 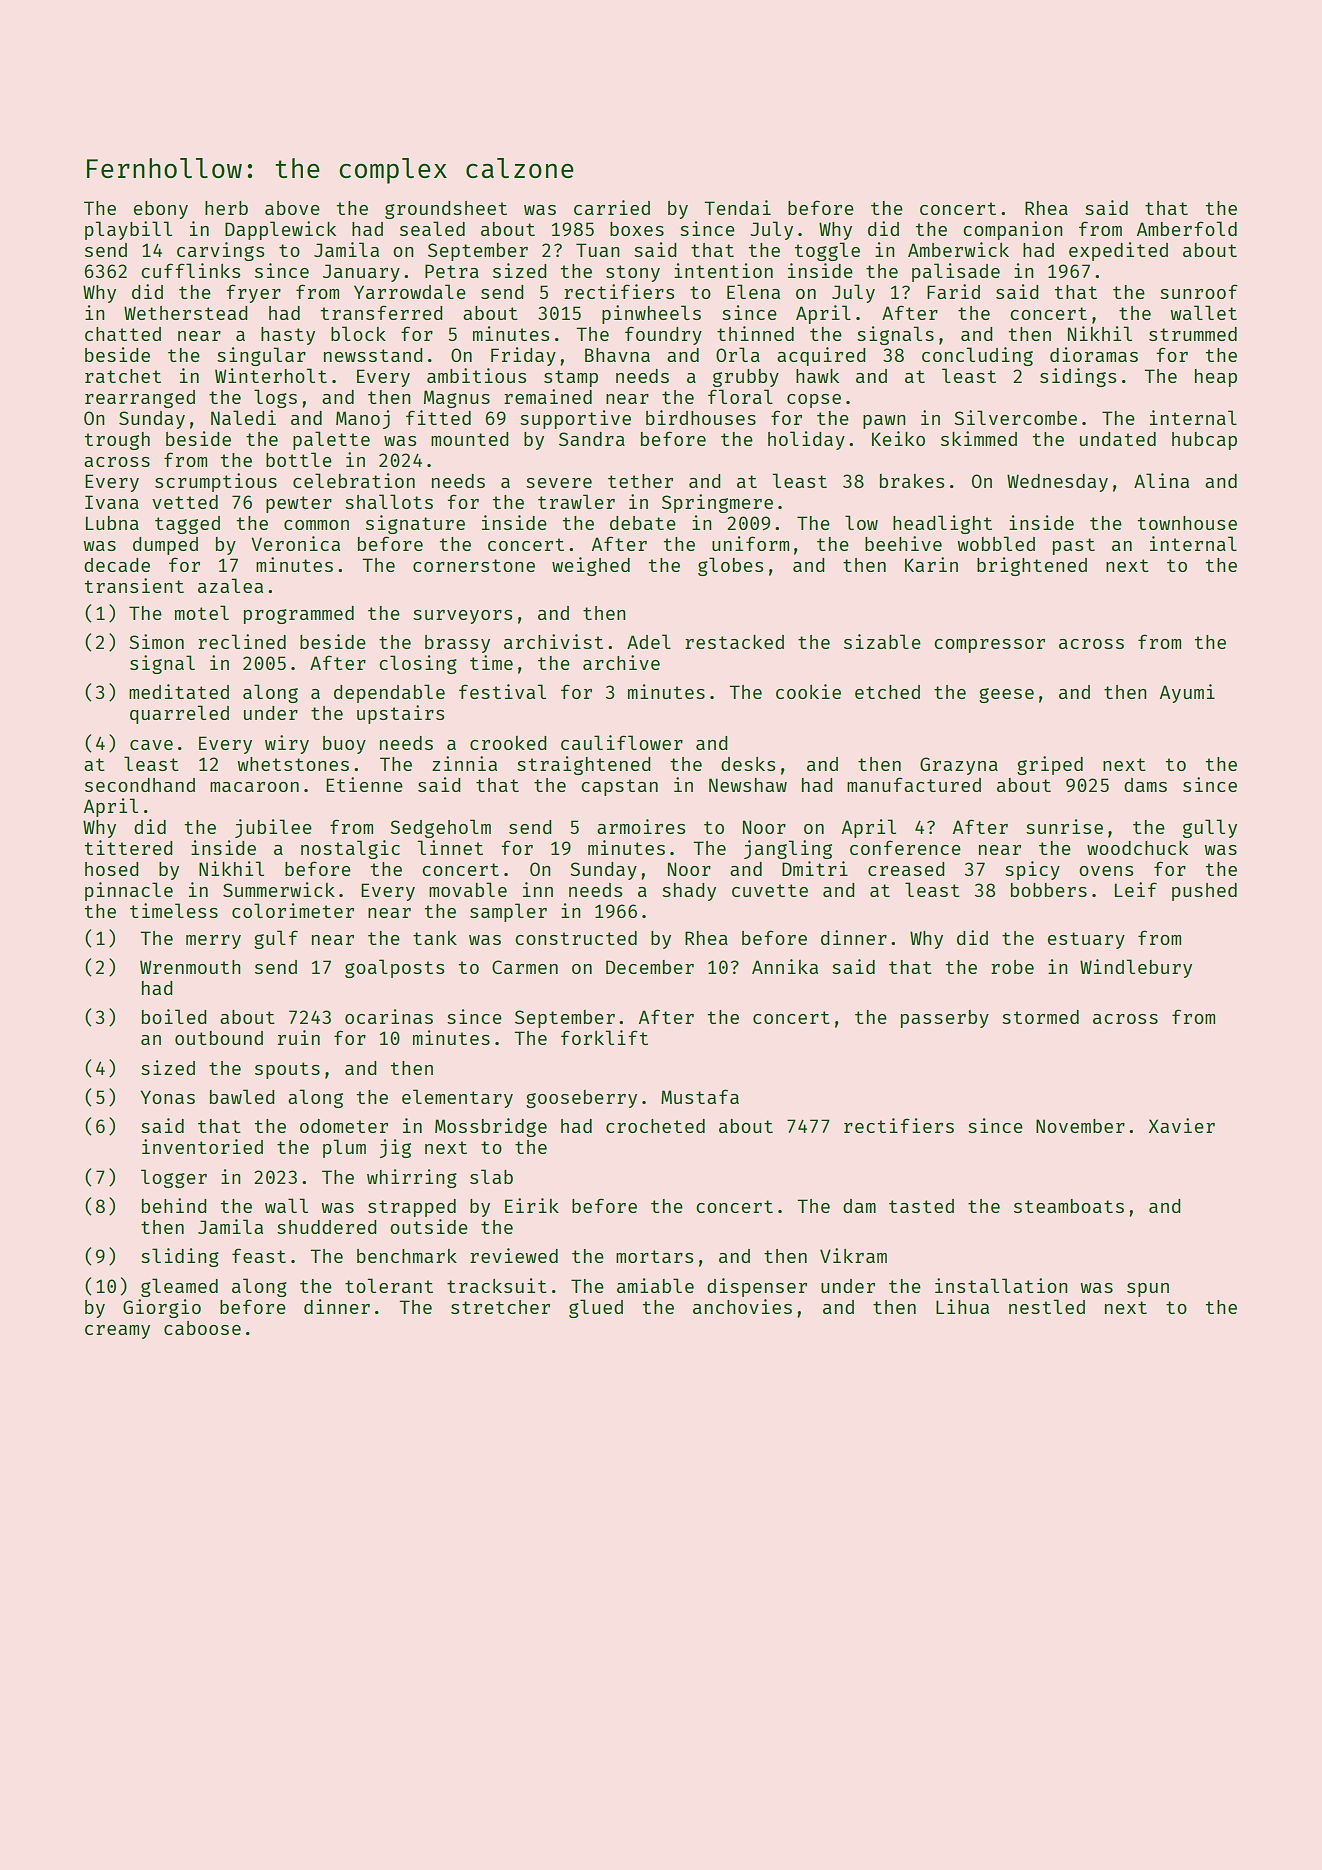 What do you see at coordinates (622, 742) in the screenshot?
I see `cauliflower` at bounding box center [622, 742].
